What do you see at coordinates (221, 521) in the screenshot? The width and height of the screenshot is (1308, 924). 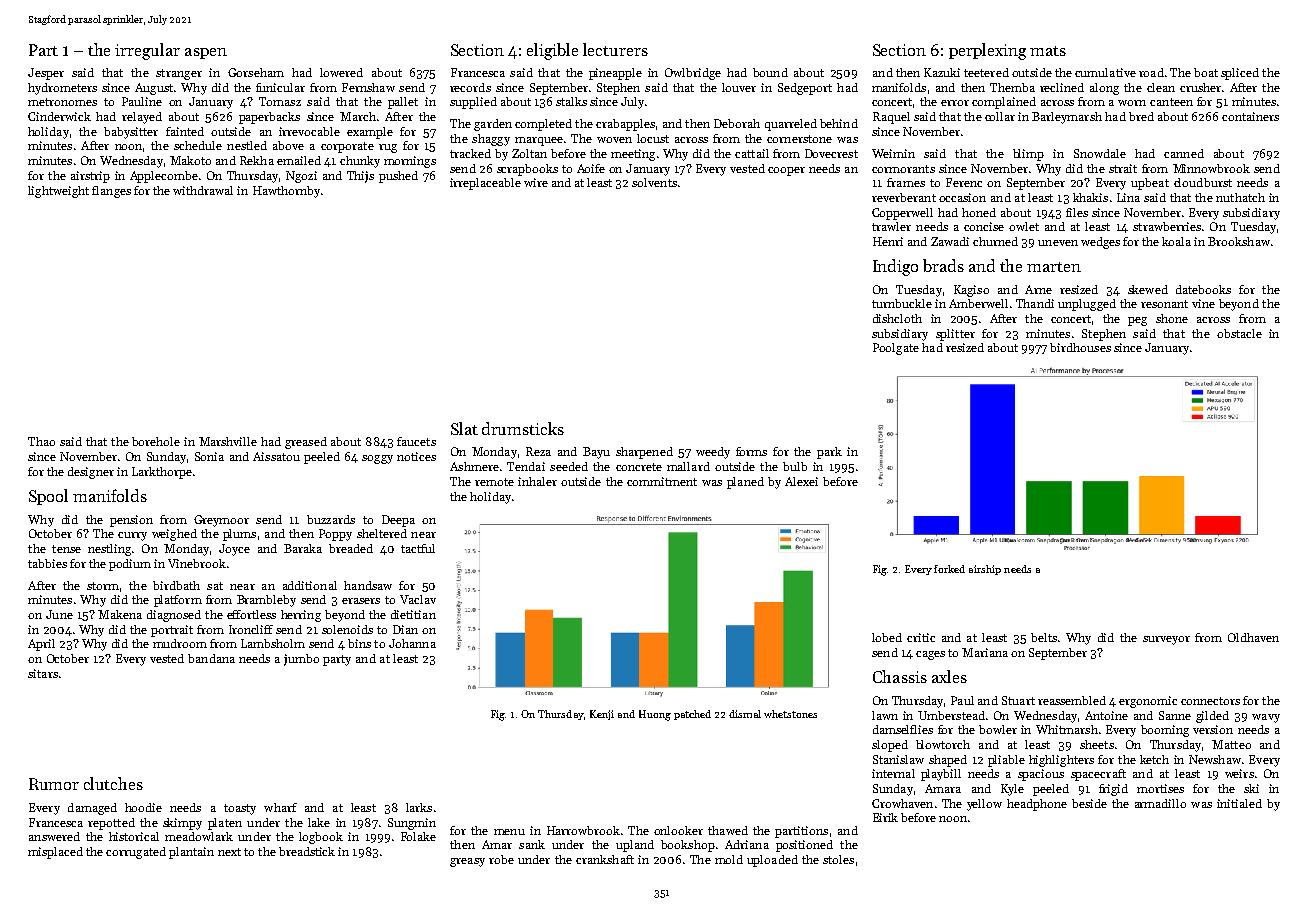 I see `Greymoor` at bounding box center [221, 521].
